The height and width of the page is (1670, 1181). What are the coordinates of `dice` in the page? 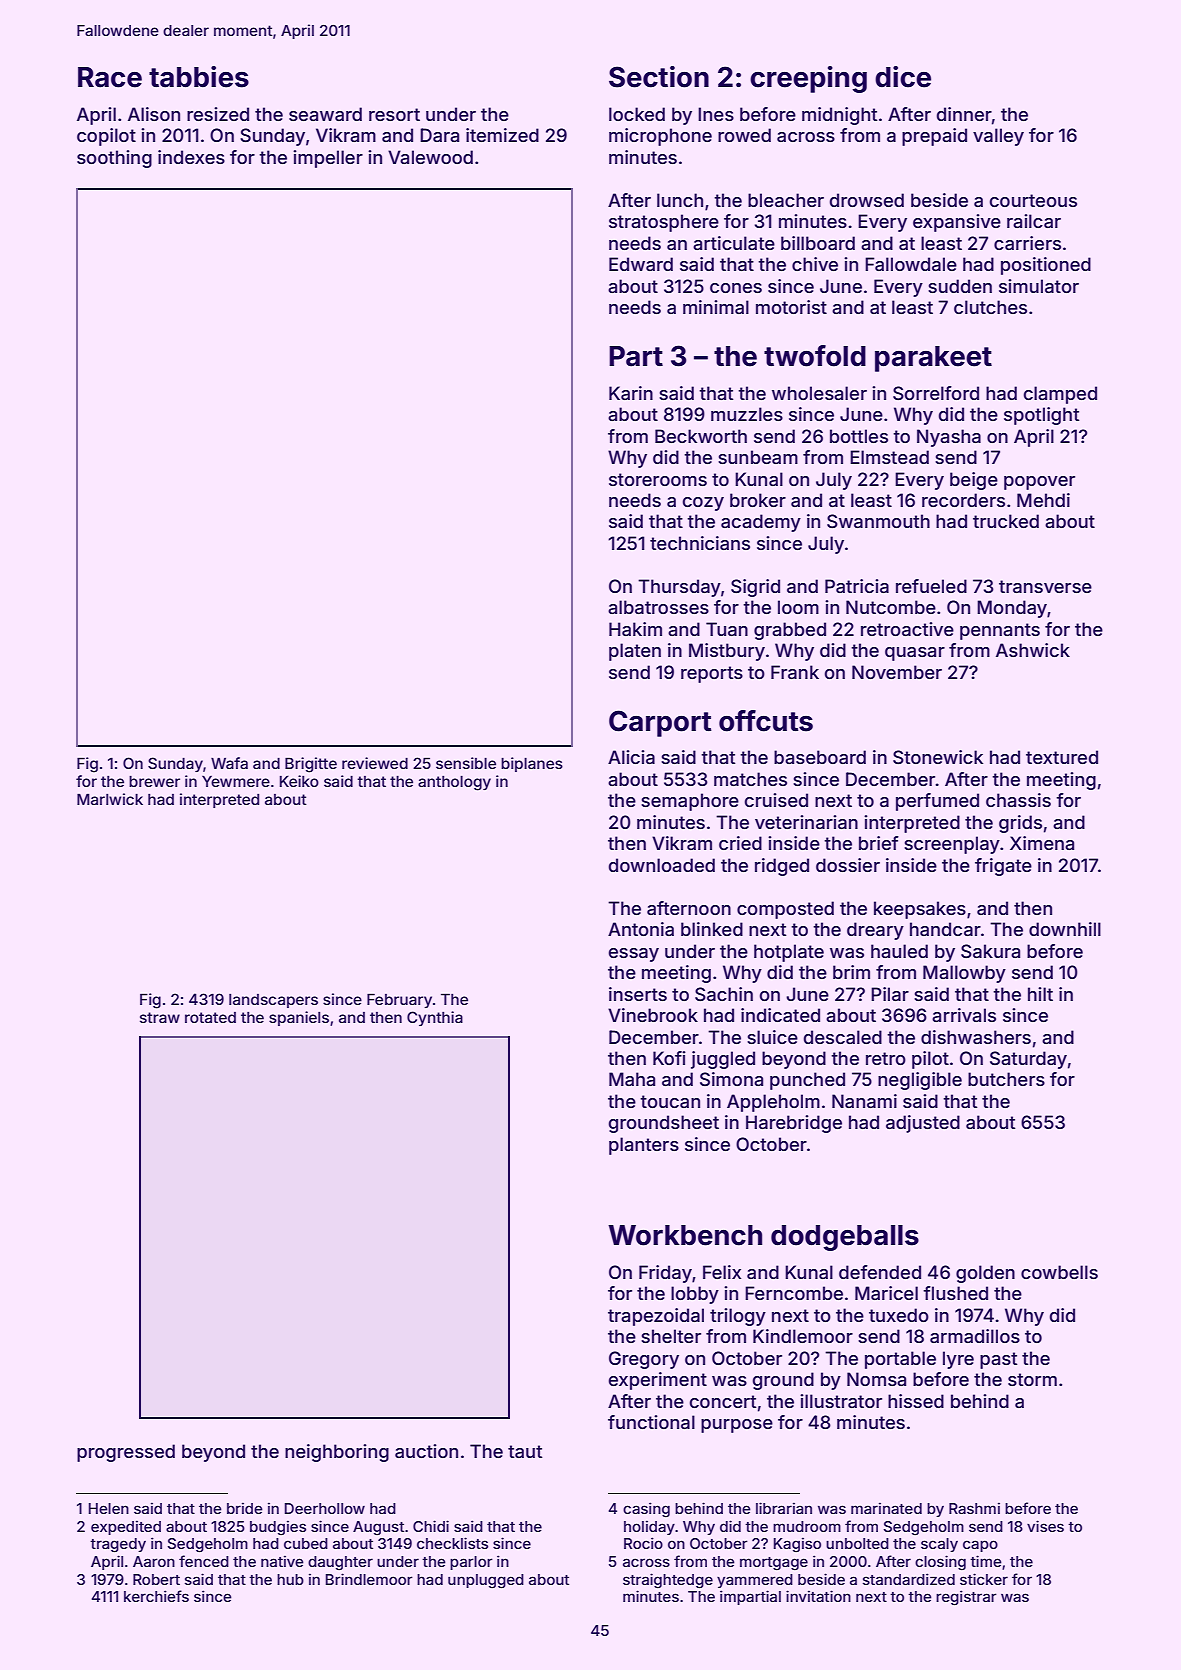 It's located at (903, 77).
